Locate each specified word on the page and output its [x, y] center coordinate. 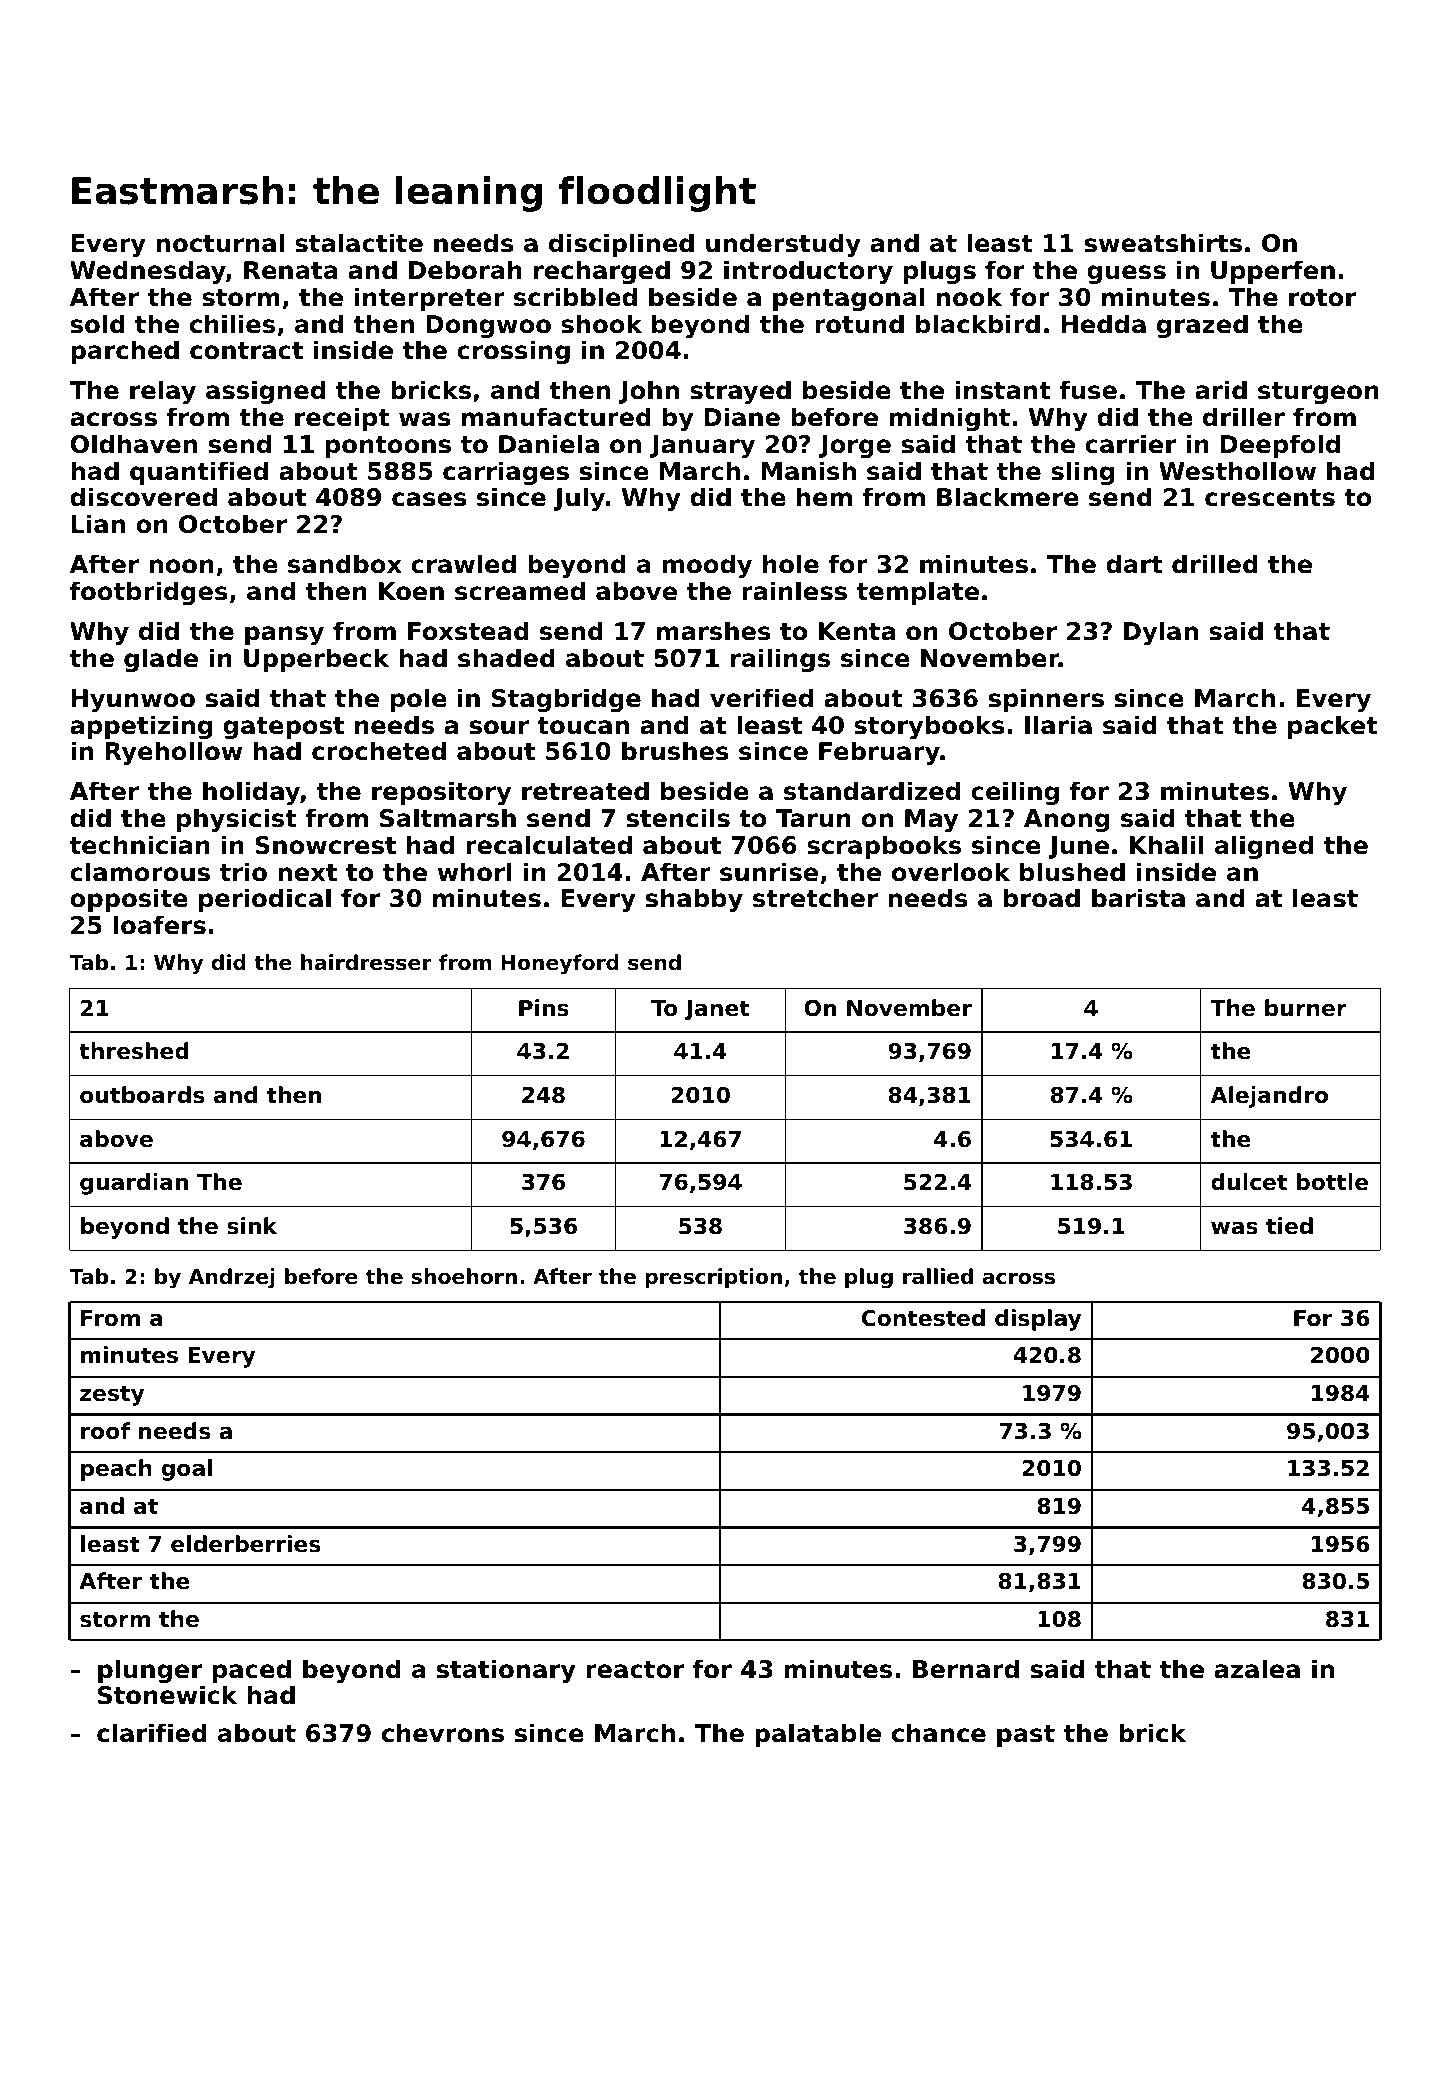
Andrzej [232, 1278]
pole [419, 700]
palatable [818, 1735]
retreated [585, 791]
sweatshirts [1163, 243]
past [1026, 1736]
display [1038, 1320]
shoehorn [464, 1276]
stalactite [359, 243]
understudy [783, 245]
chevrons [443, 1733]
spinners [1046, 700]
